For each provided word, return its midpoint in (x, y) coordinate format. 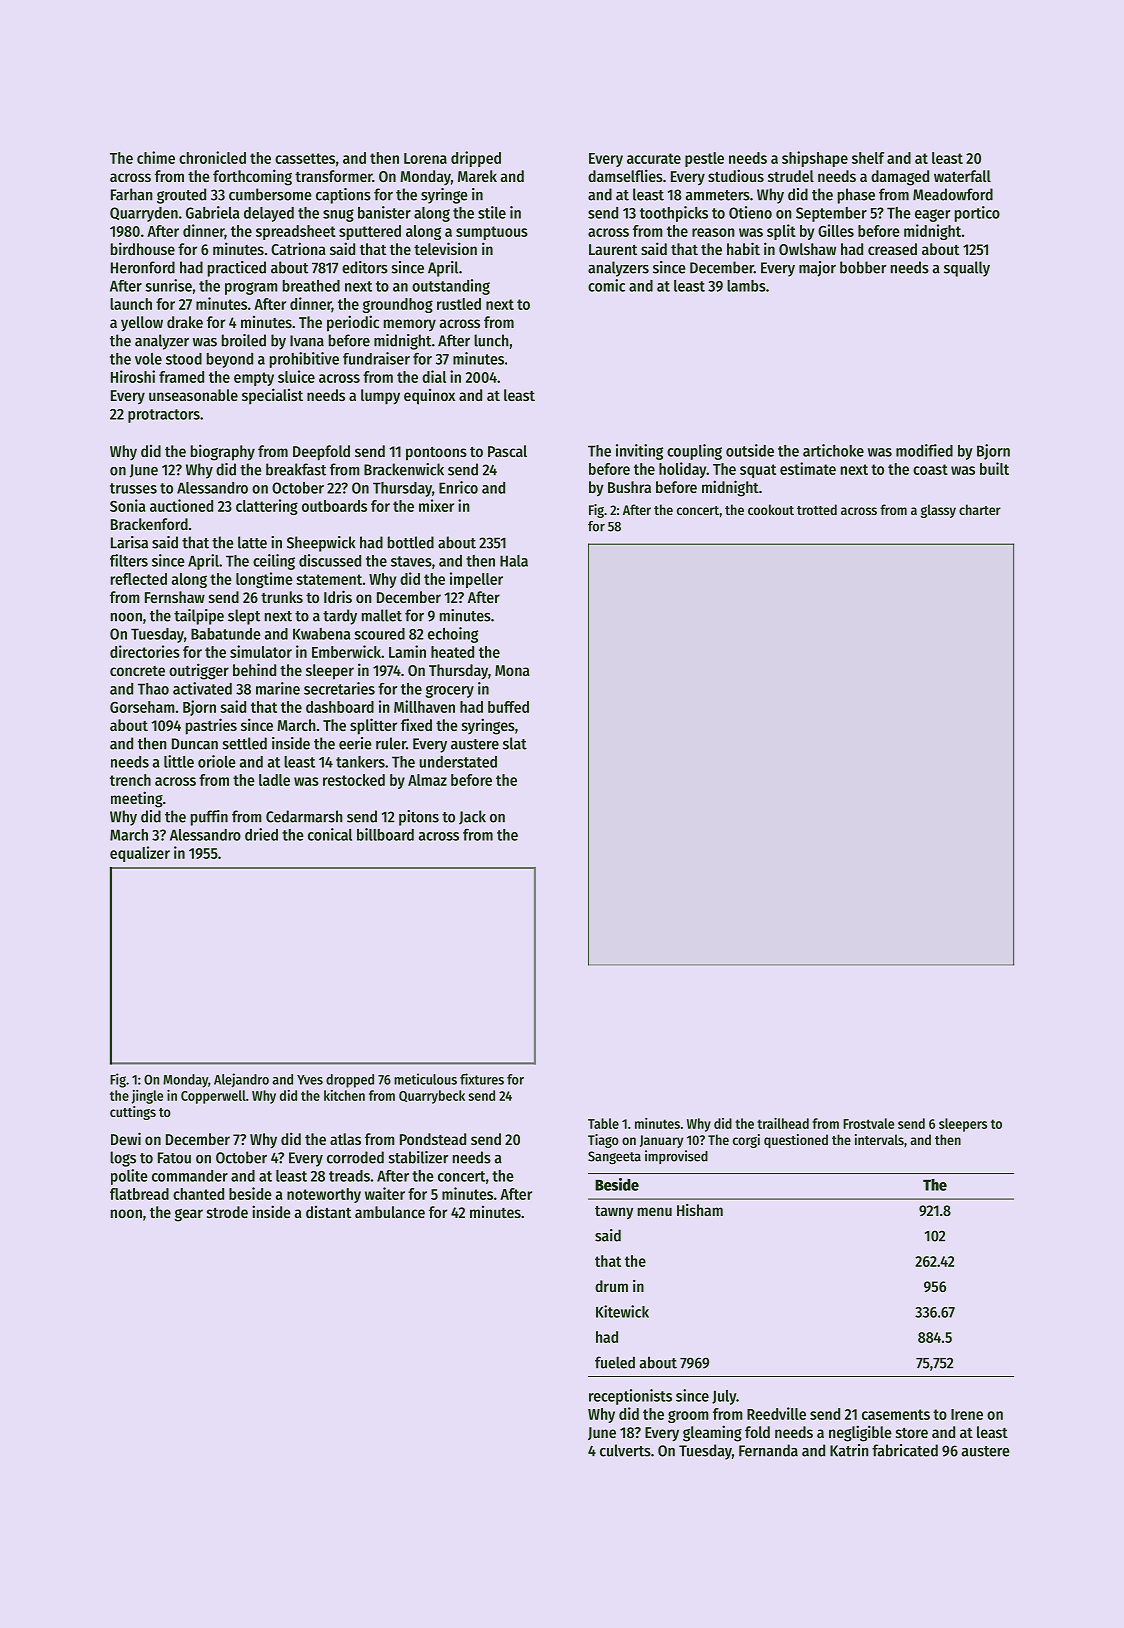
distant (328, 1211)
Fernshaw (175, 597)
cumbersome (270, 194)
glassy (938, 511)
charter (980, 509)
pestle (704, 159)
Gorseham (142, 707)
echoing (453, 635)
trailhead (783, 1123)
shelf (868, 158)
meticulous (425, 1079)
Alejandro (241, 1080)
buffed (508, 707)
